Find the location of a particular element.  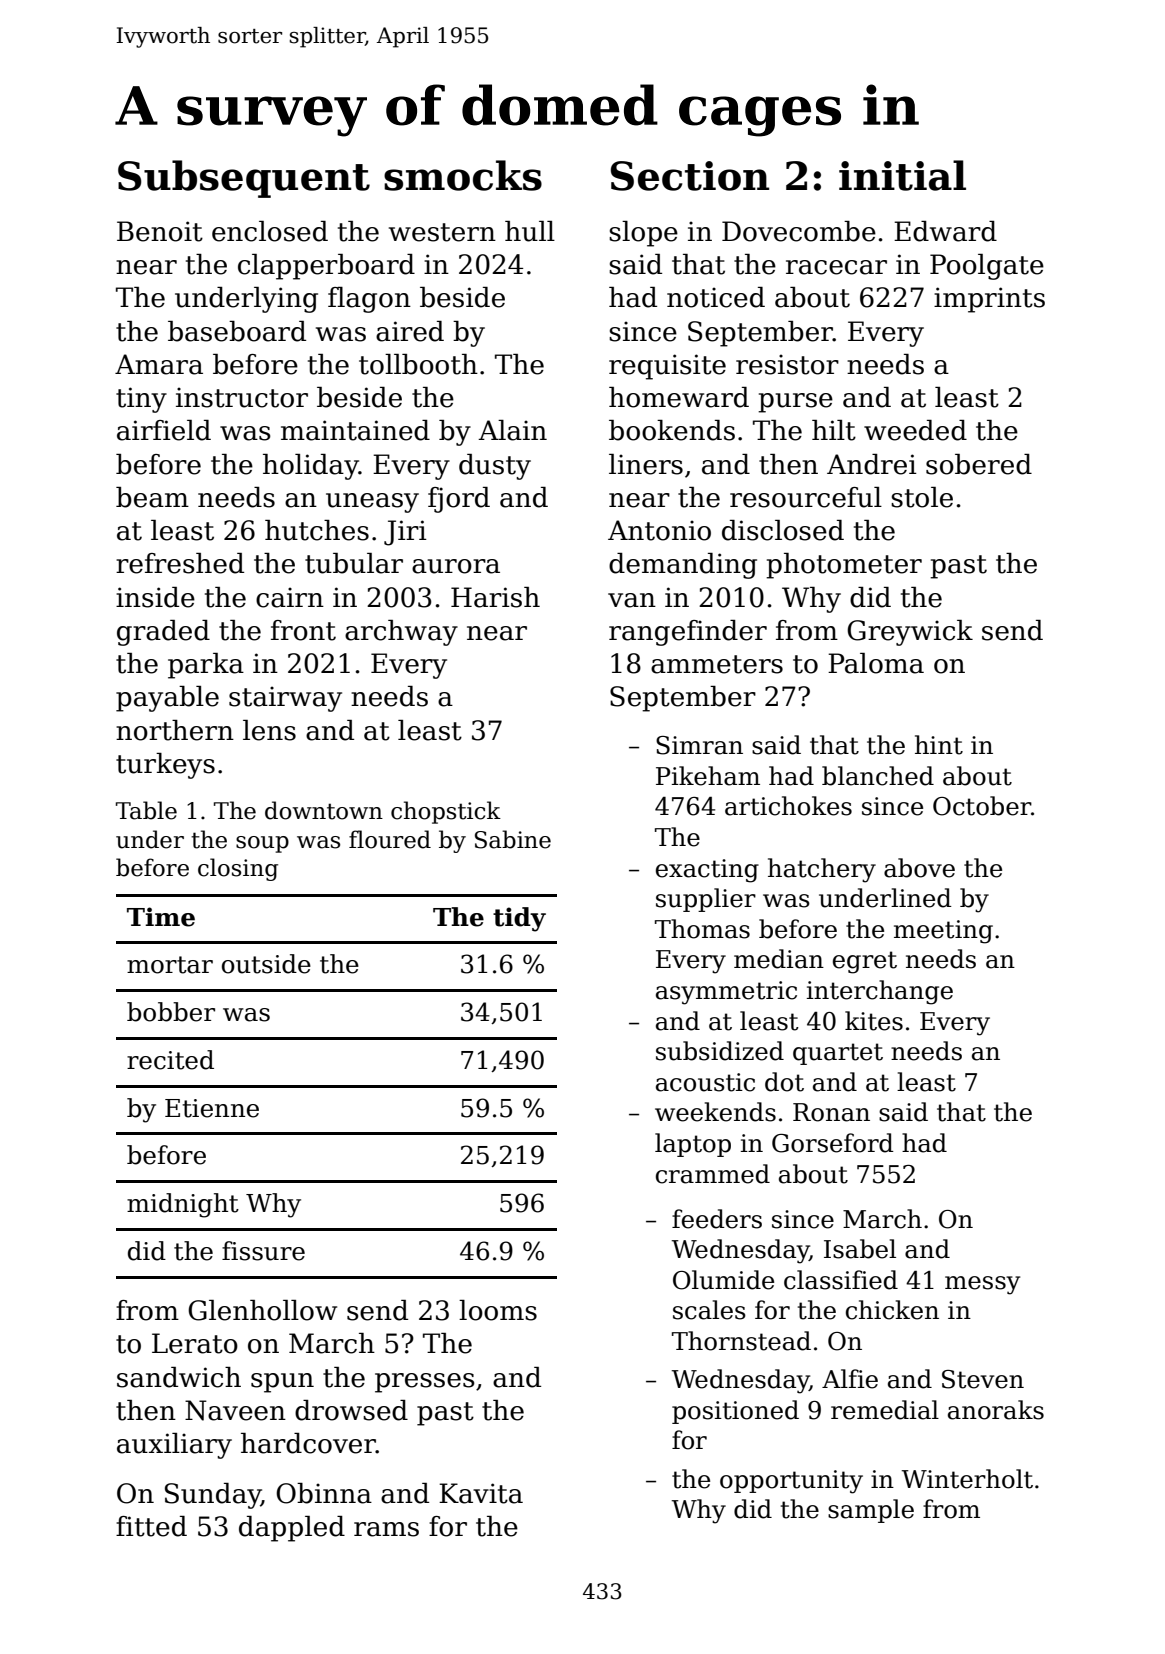

tidy is located at coordinates (519, 919).
